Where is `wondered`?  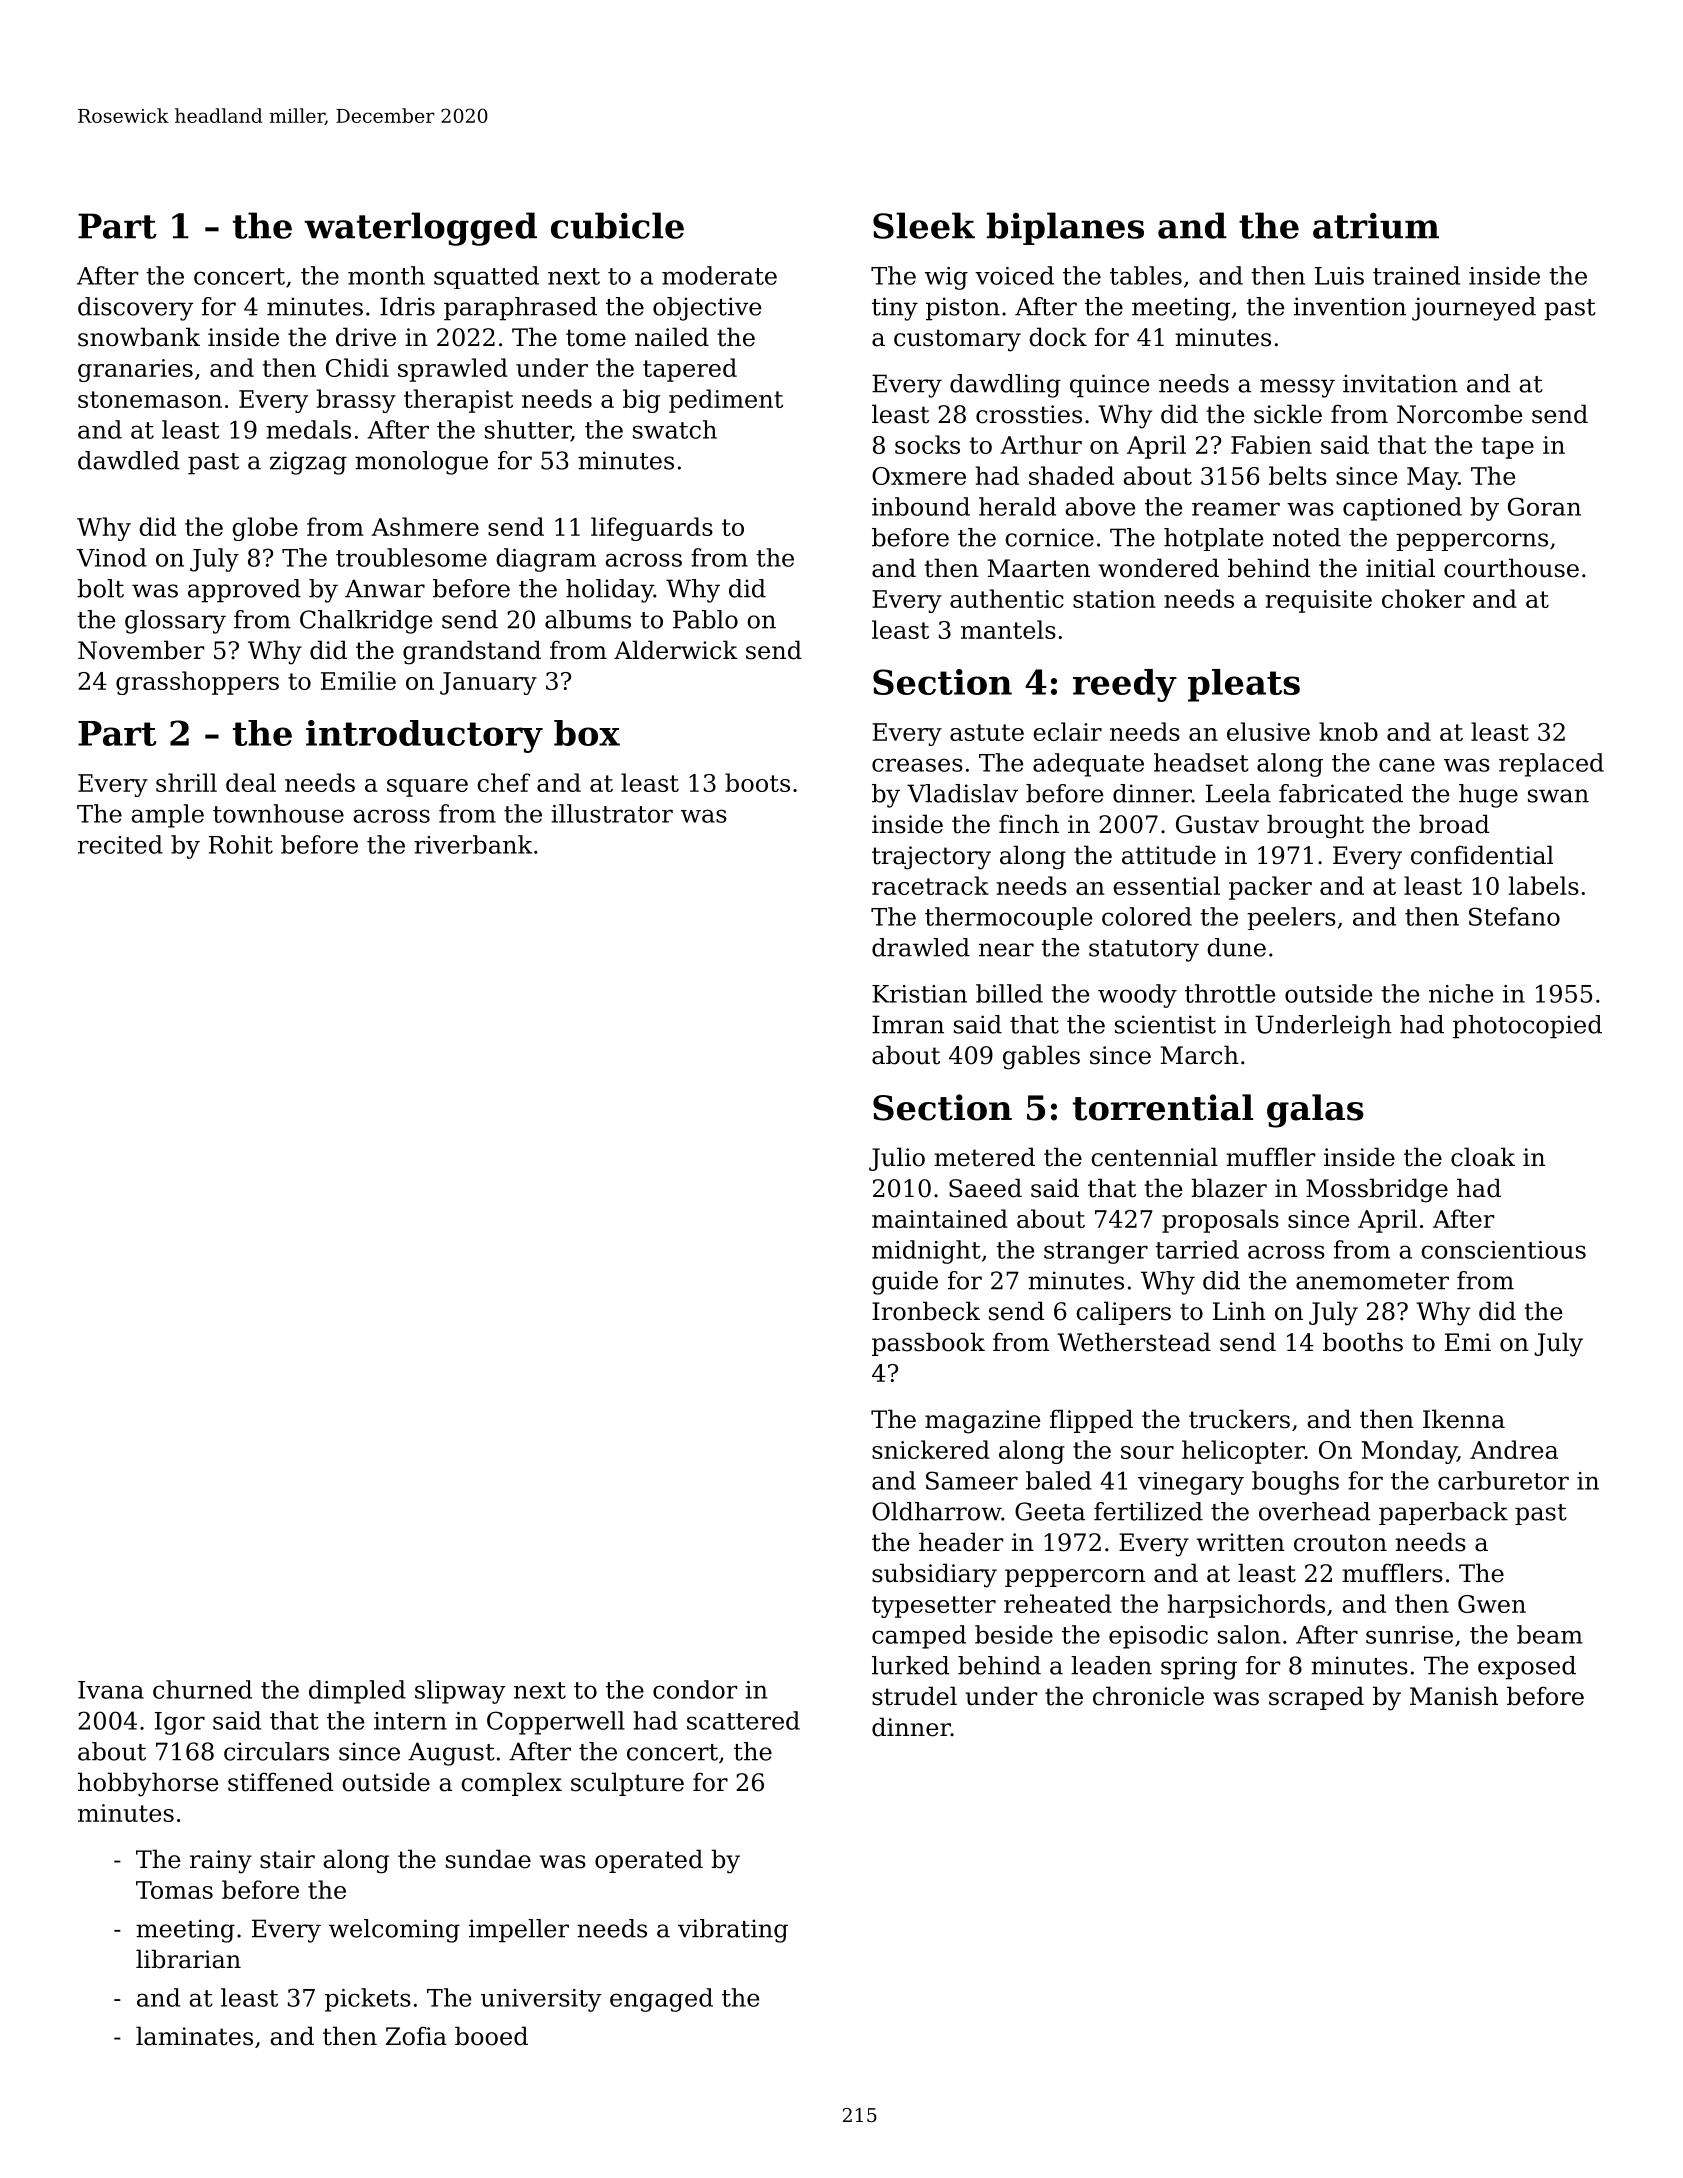
wondered is located at coordinates (1158, 568).
